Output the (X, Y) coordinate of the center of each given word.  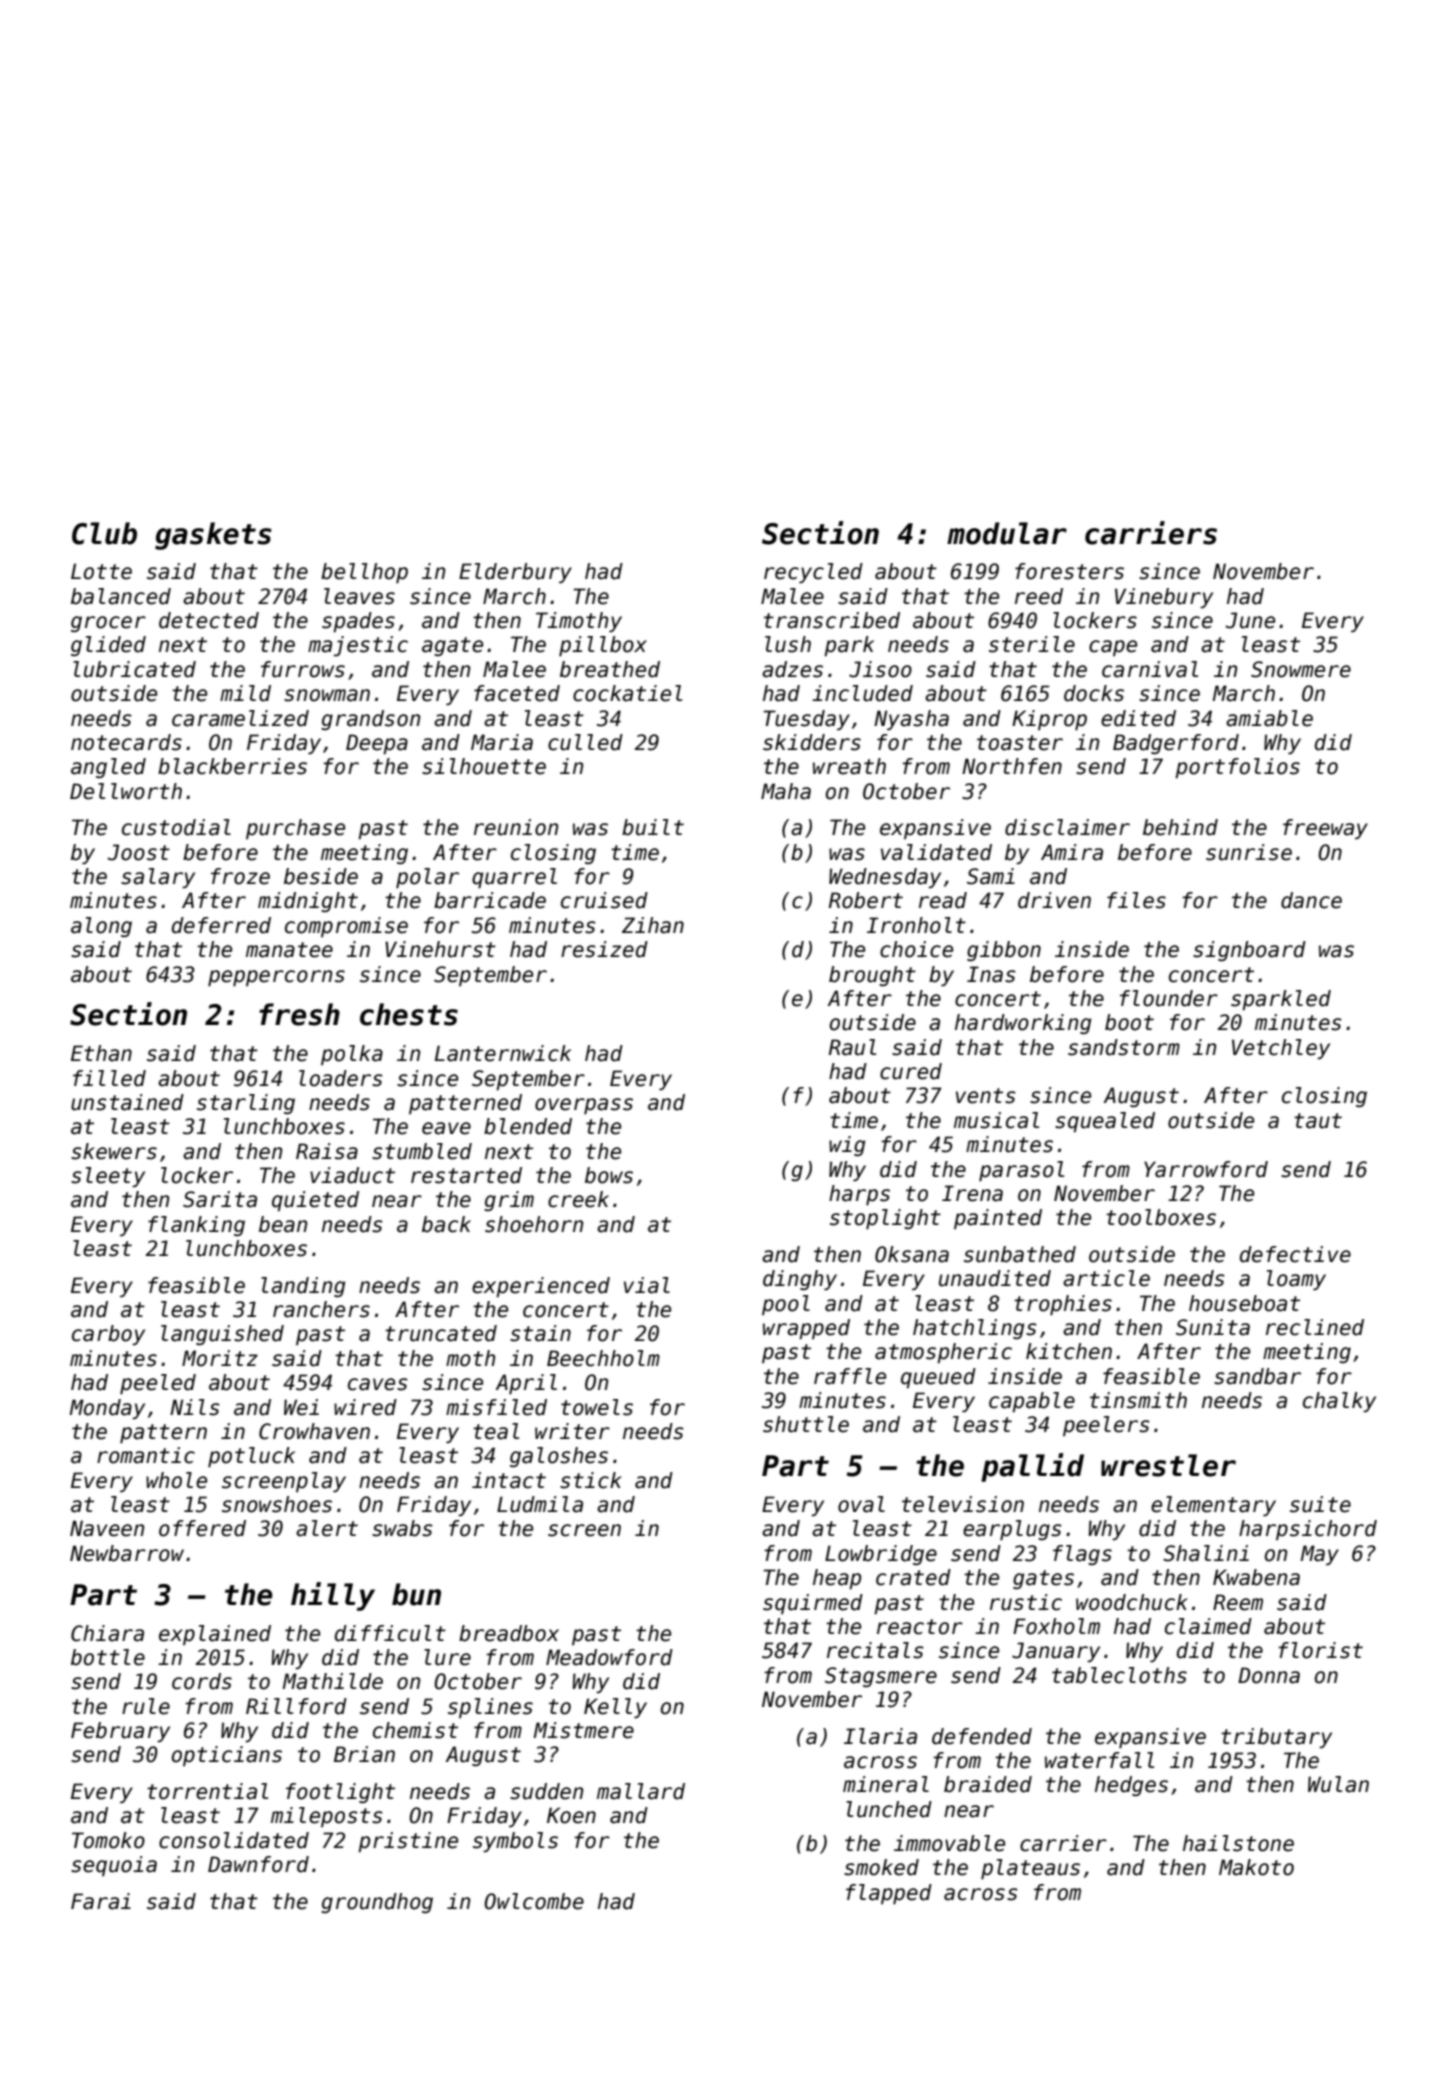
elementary (1213, 1506)
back (446, 1224)
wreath (849, 766)
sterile (1032, 644)
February (120, 1732)
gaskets (213, 536)
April (526, 1384)
